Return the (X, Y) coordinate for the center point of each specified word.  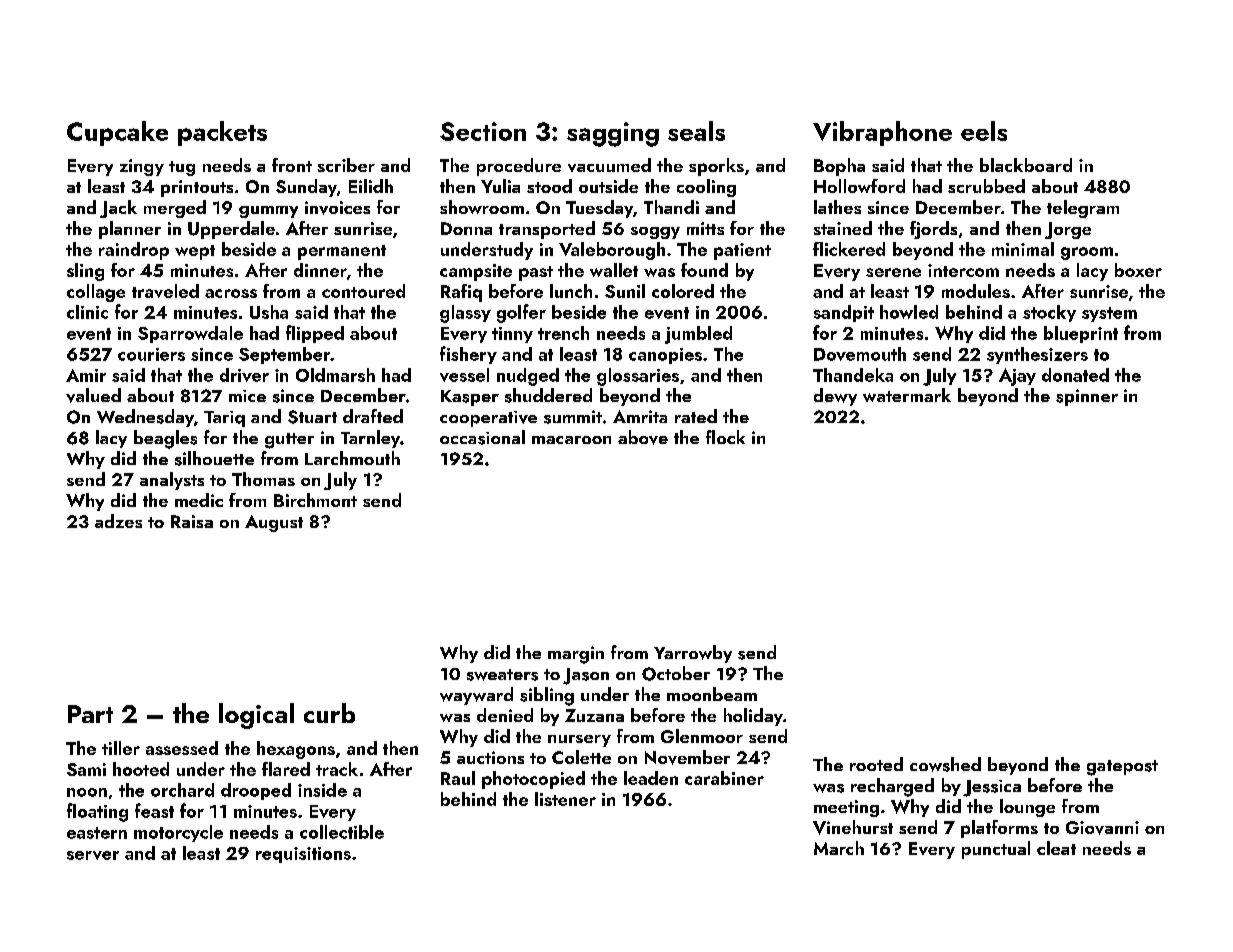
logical (256, 716)
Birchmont (315, 500)
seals (696, 131)
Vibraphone (882, 133)
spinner (1087, 397)
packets (222, 133)
